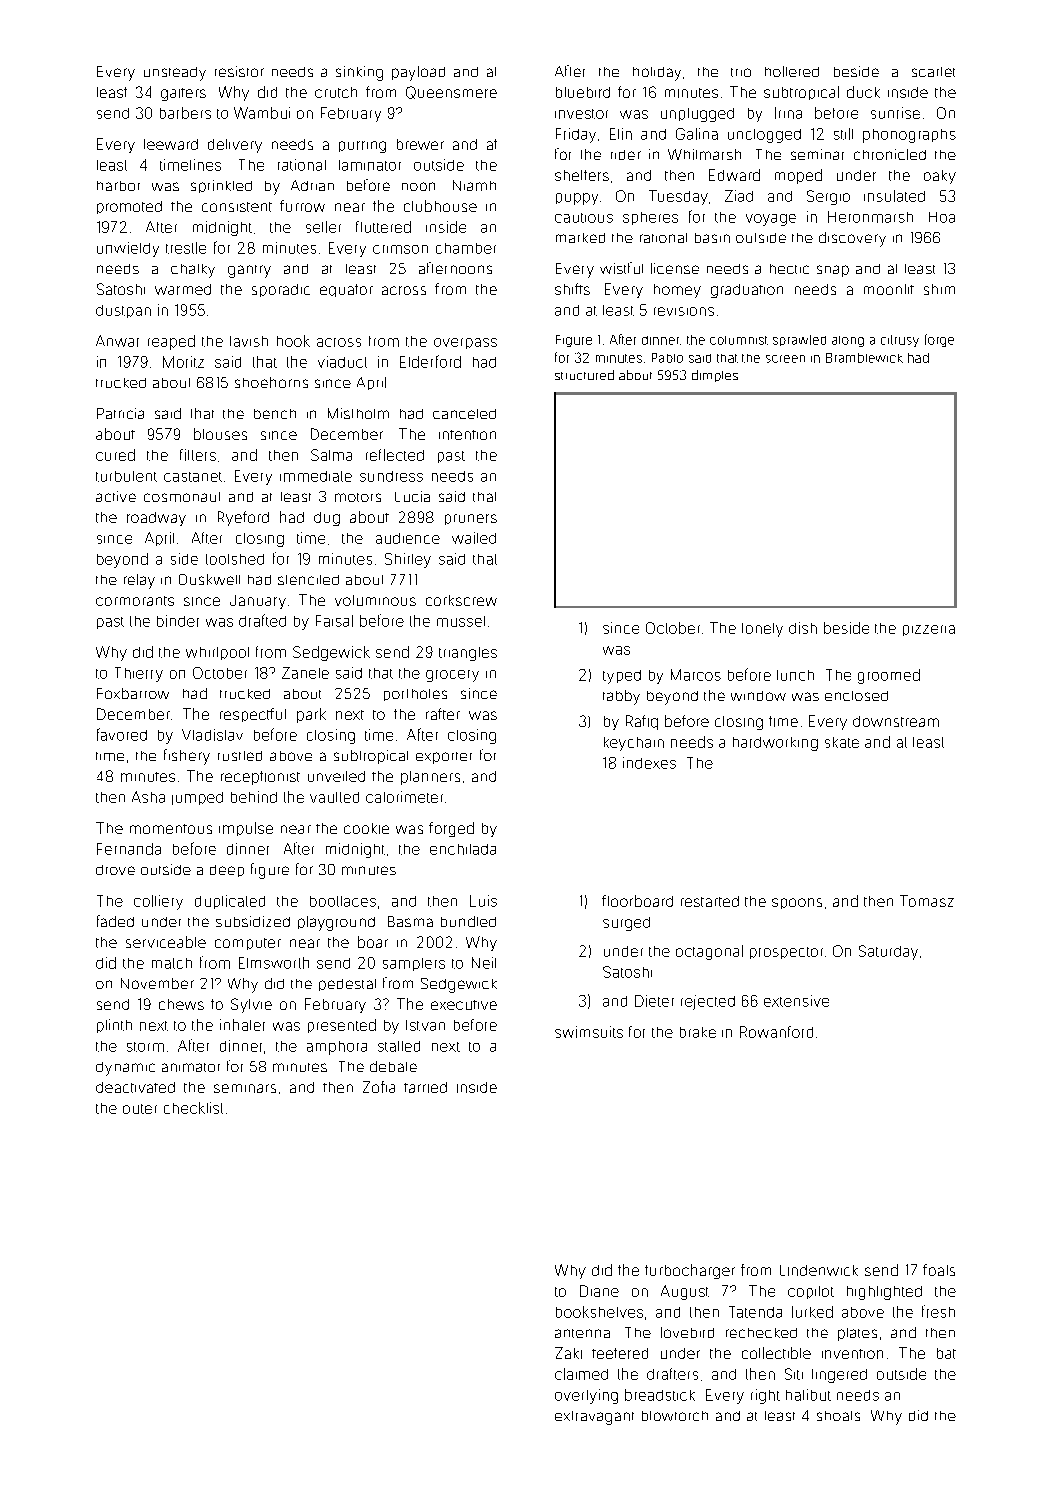 This page has height=1495, width=1052. What do you see at coordinates (129, 207) in the page?
I see `promoted` at bounding box center [129, 207].
